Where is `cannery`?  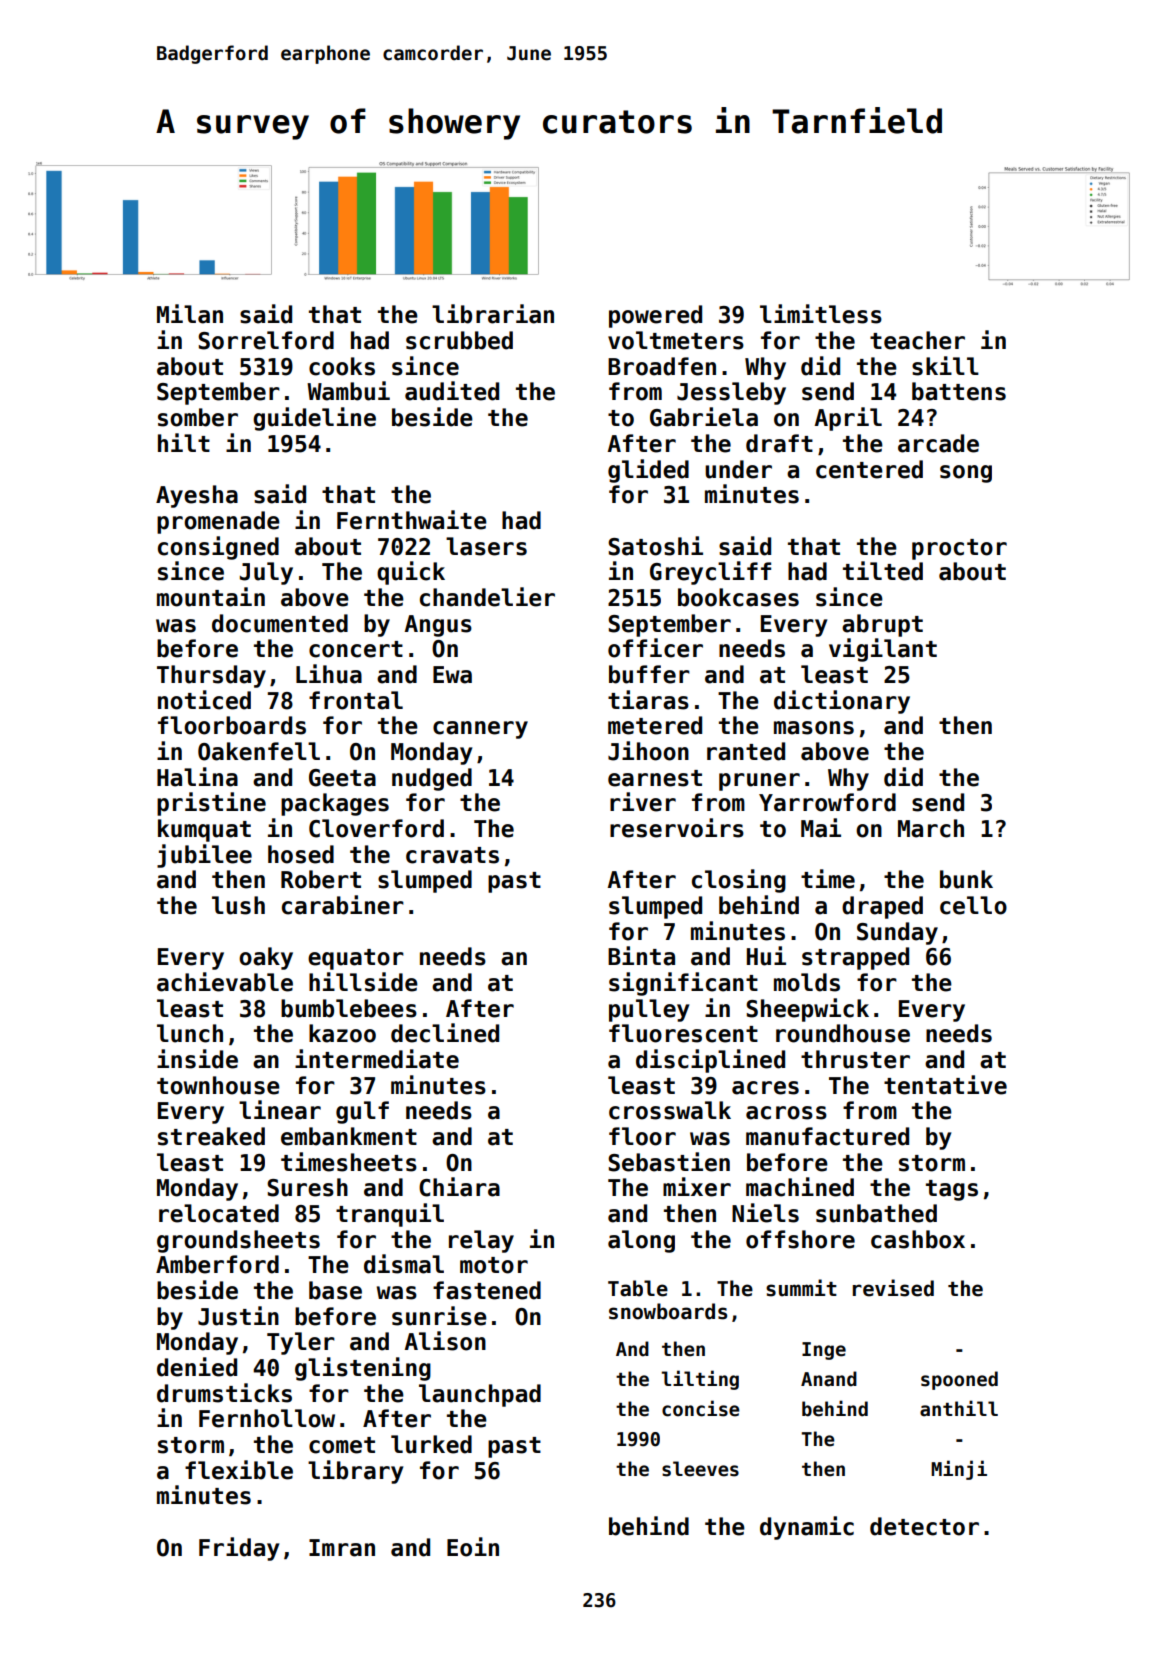
cannery is located at coordinates (480, 730).
